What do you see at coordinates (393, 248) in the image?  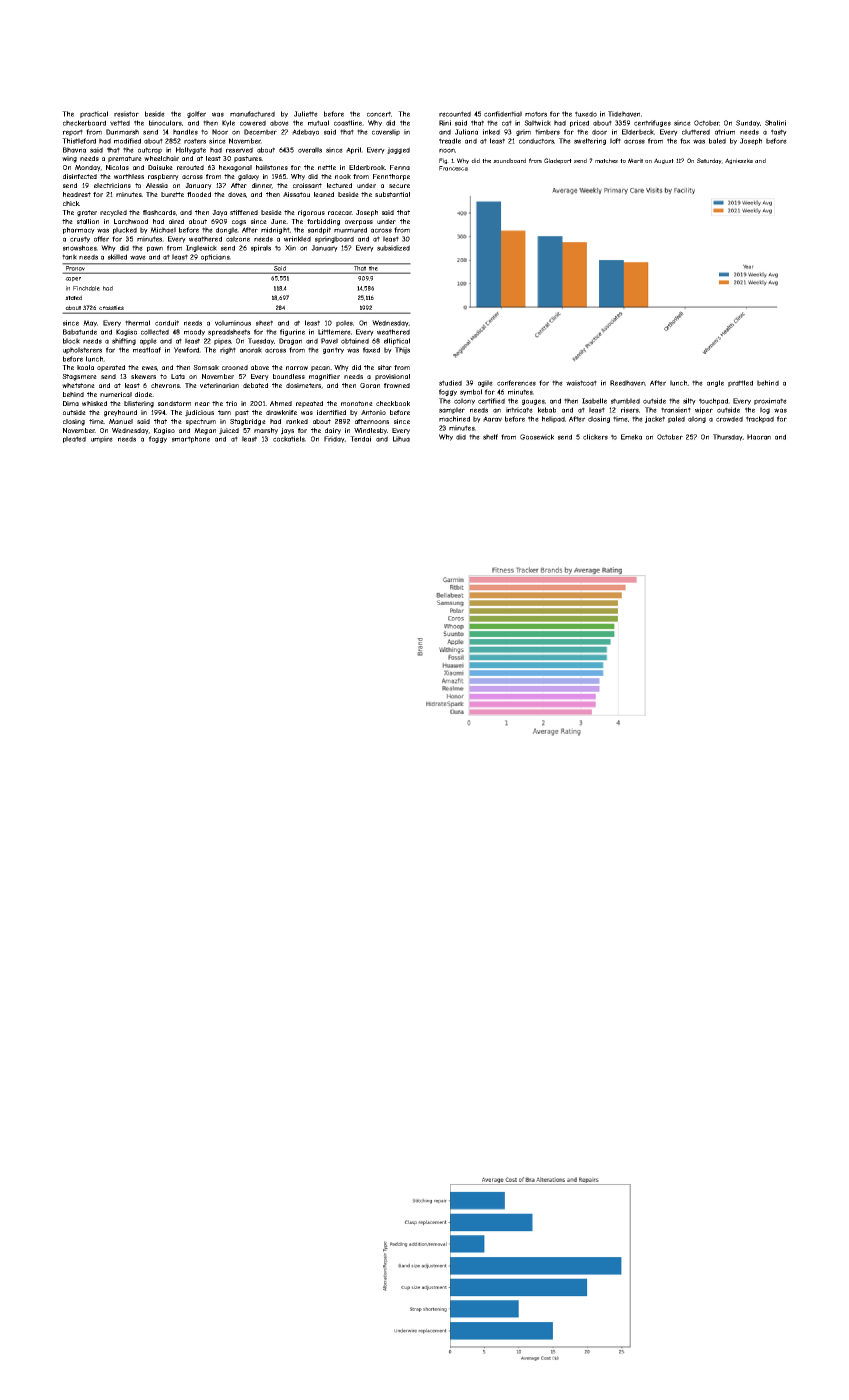 I see `subsidized` at bounding box center [393, 248].
